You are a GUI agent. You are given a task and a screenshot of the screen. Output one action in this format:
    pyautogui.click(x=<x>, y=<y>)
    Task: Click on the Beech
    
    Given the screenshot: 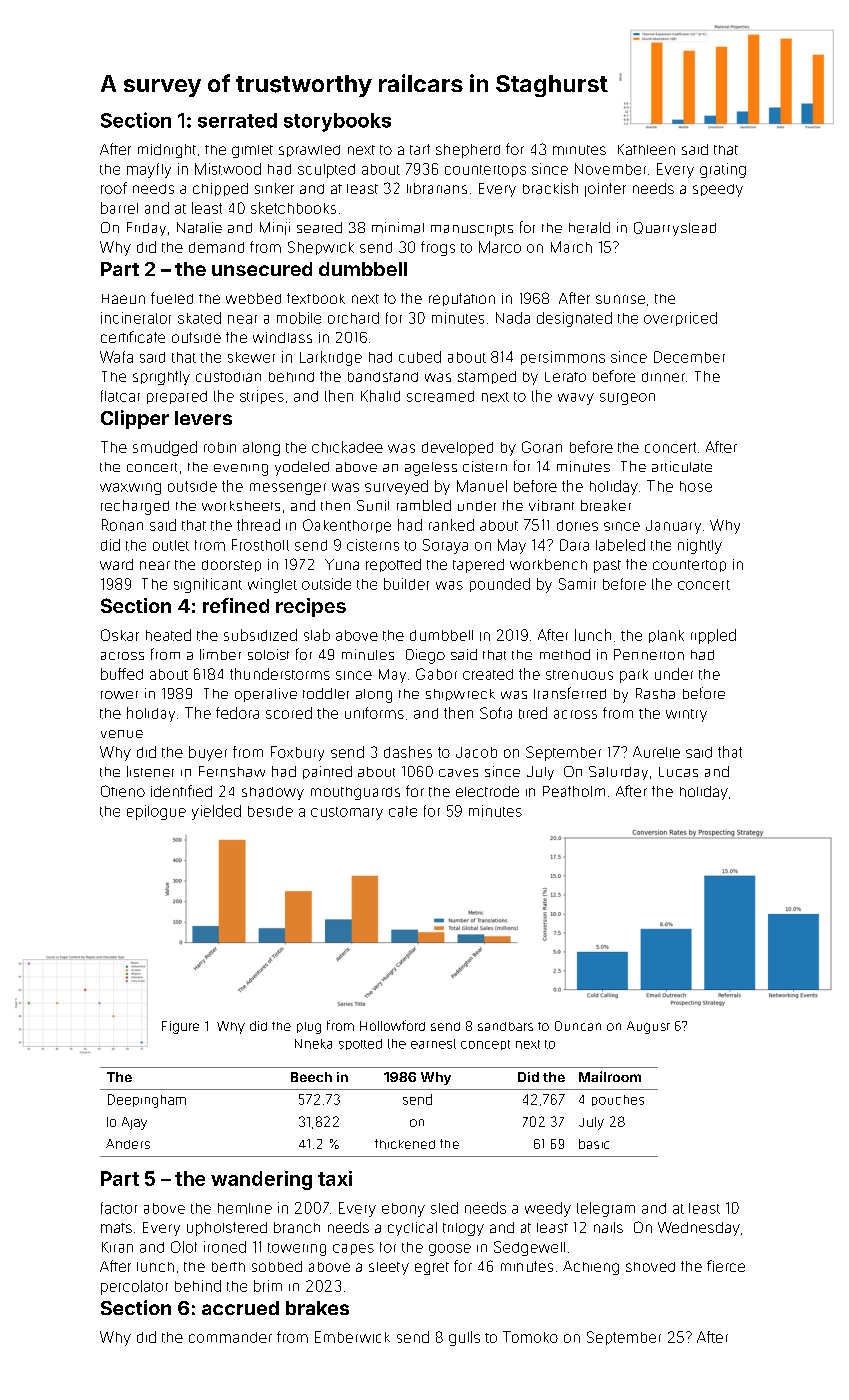 What is the action you would take?
    pyautogui.click(x=311, y=1077)
